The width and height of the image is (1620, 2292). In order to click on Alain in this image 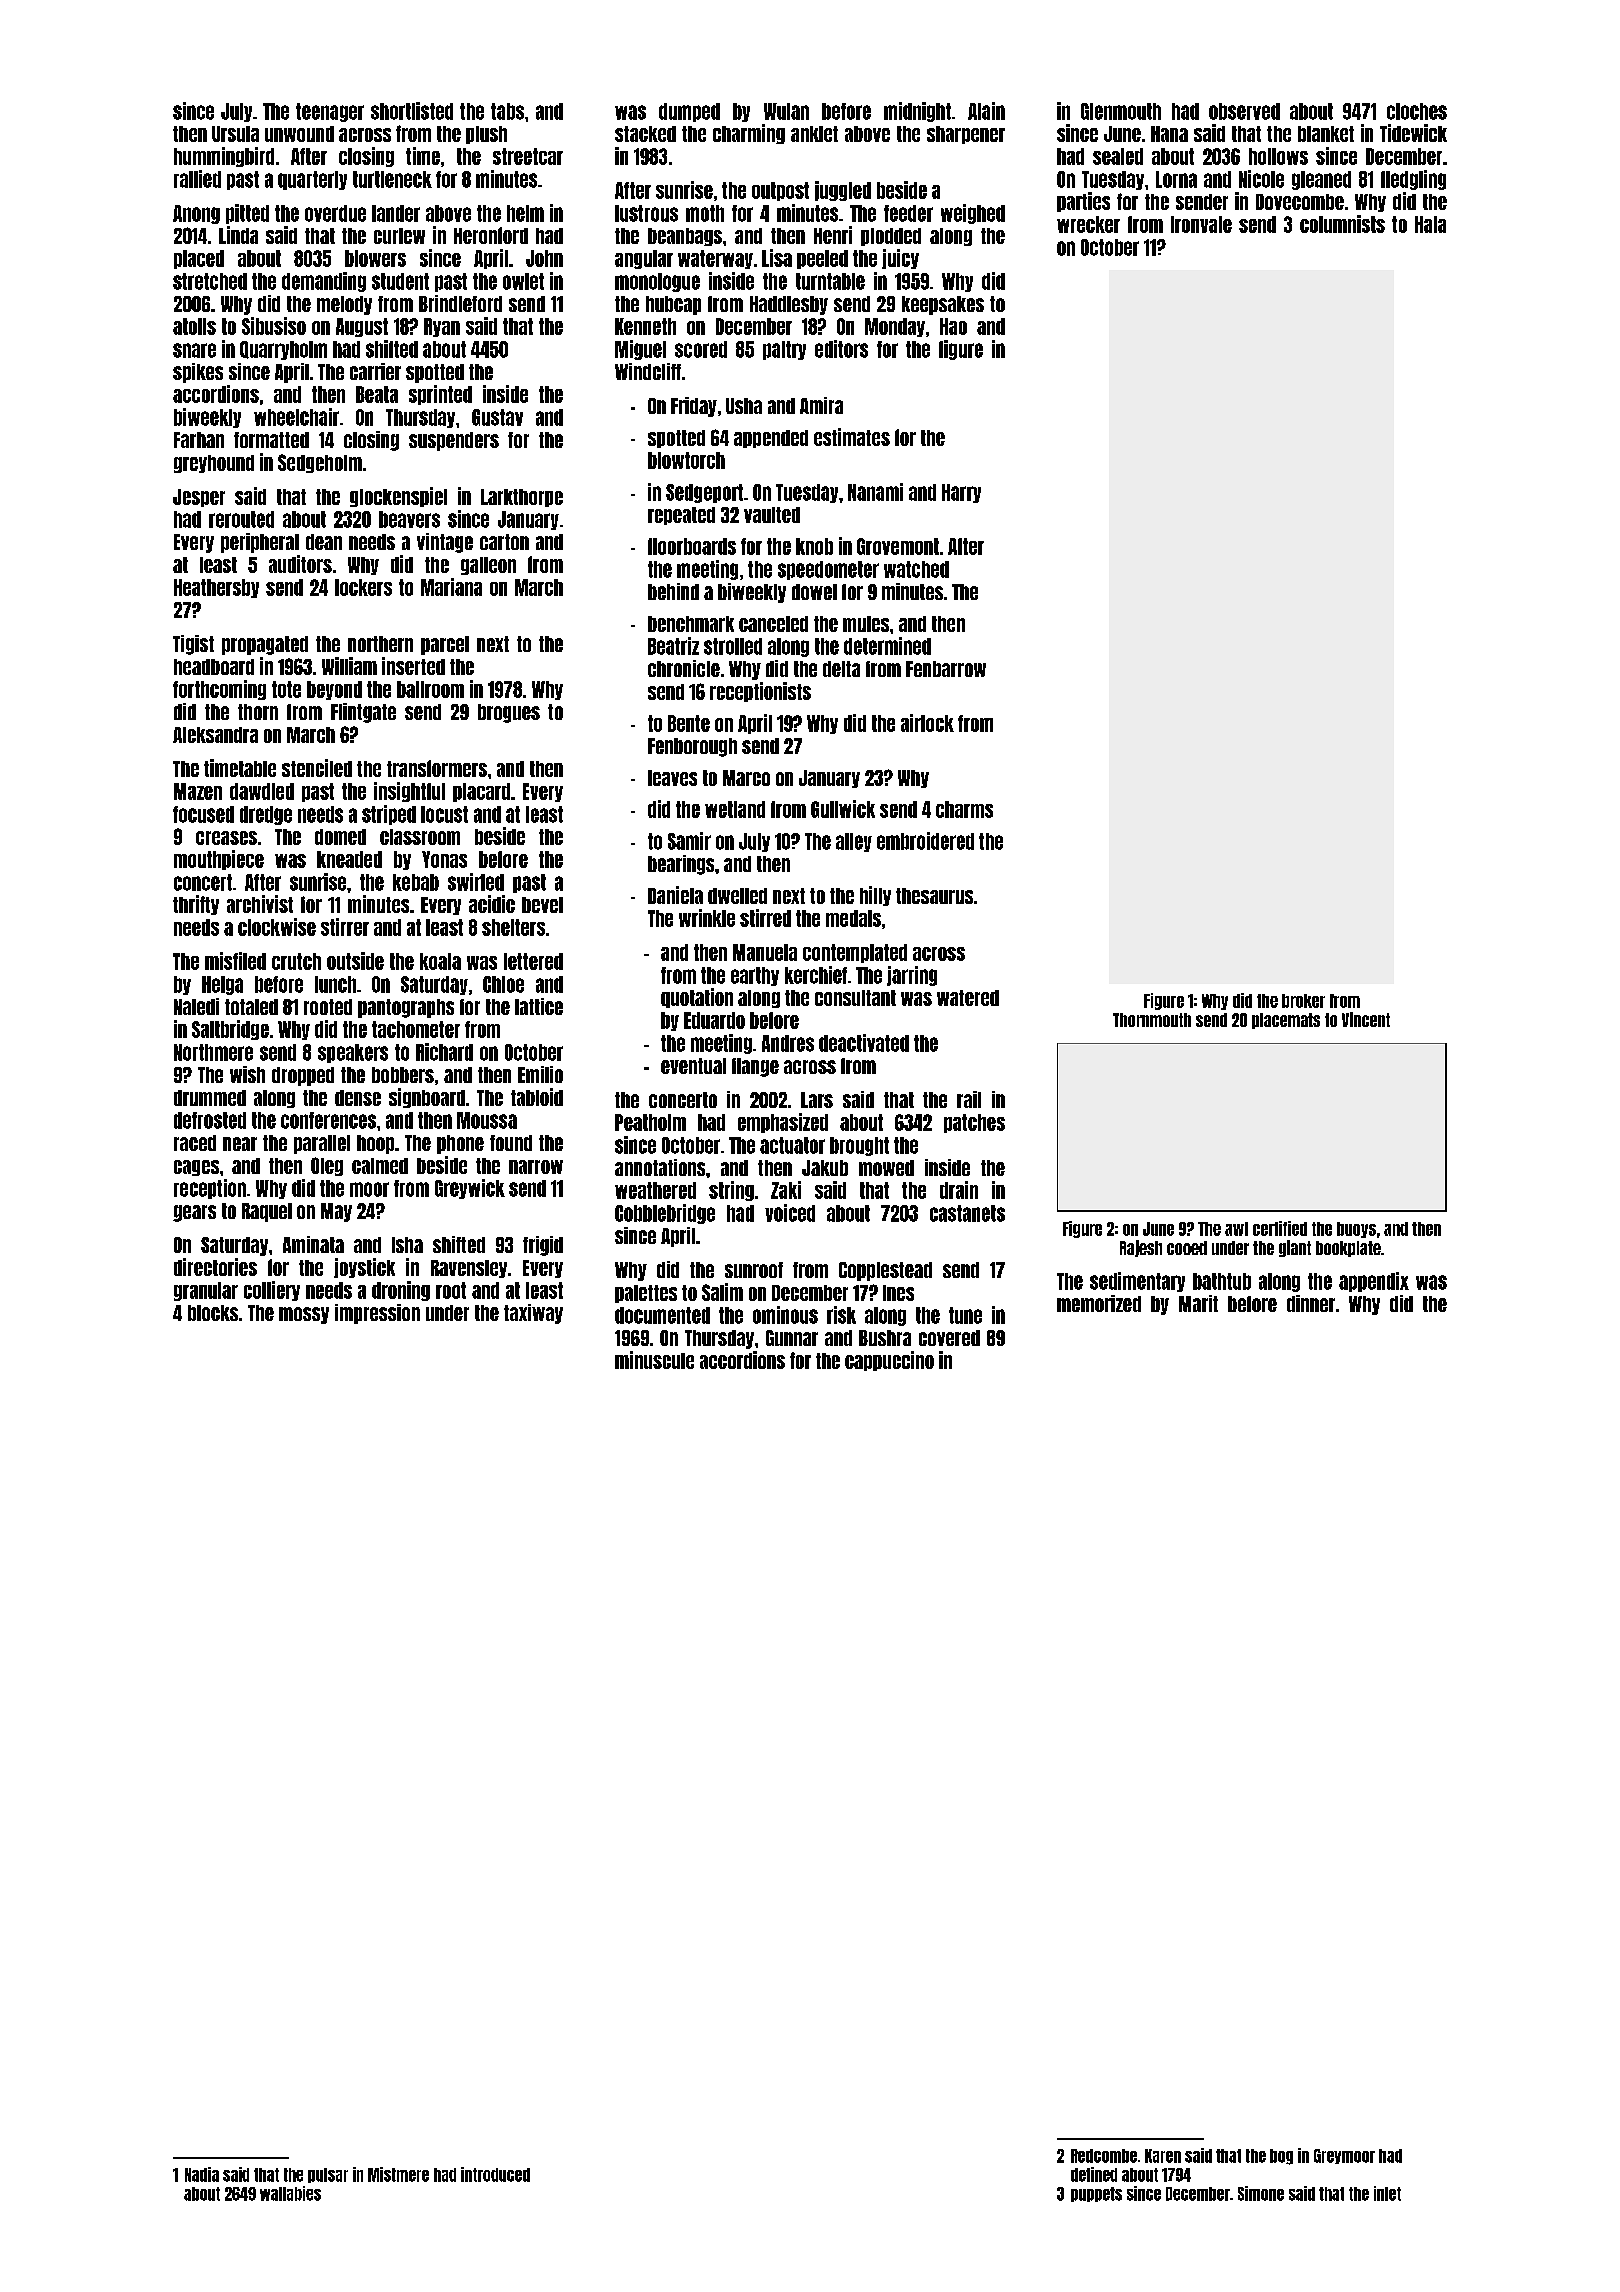, I will do `click(986, 111)`.
